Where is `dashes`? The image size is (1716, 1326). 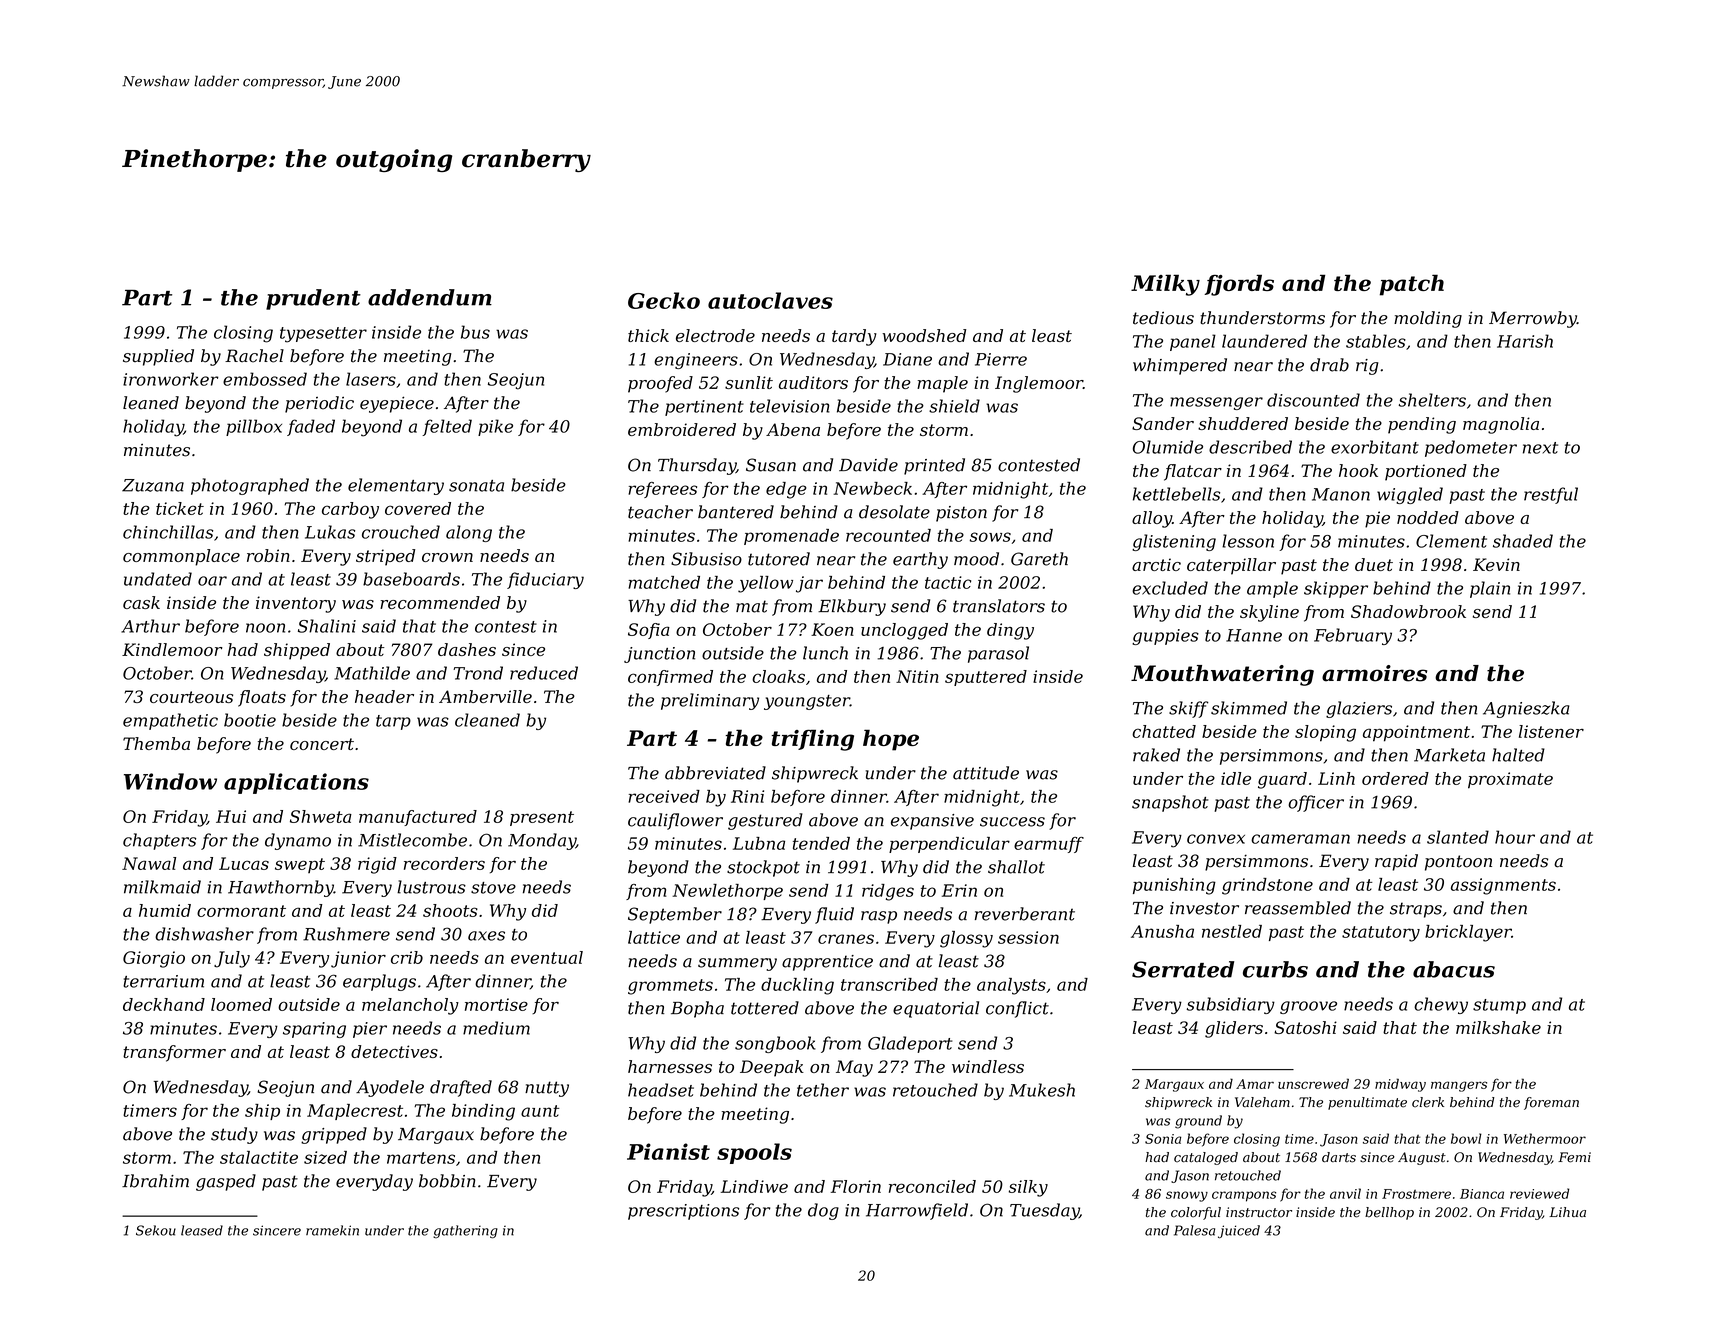
dashes is located at coordinates (467, 649).
